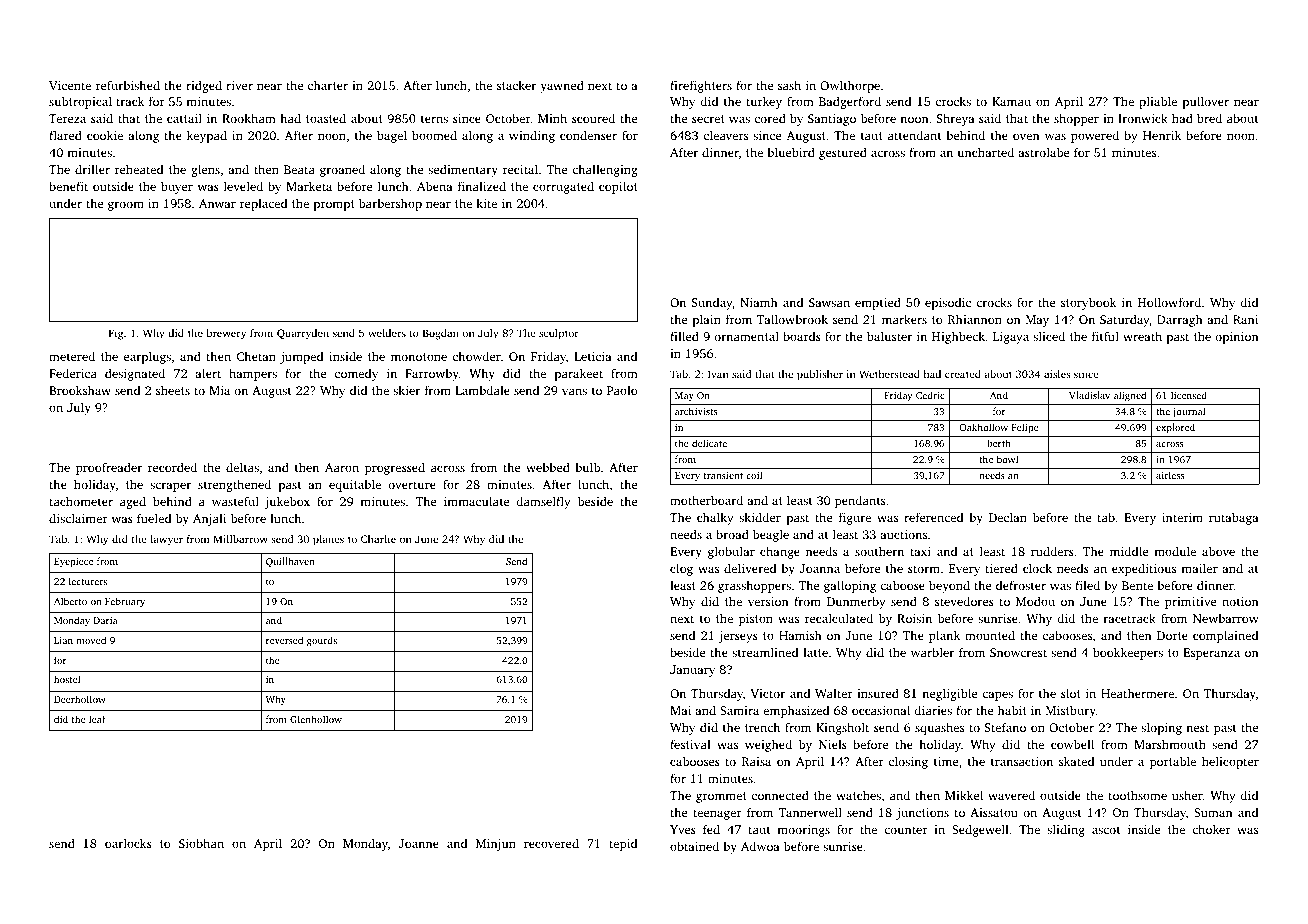 This screenshot has height=924, width=1308. I want to click on Shreya, so click(956, 119).
